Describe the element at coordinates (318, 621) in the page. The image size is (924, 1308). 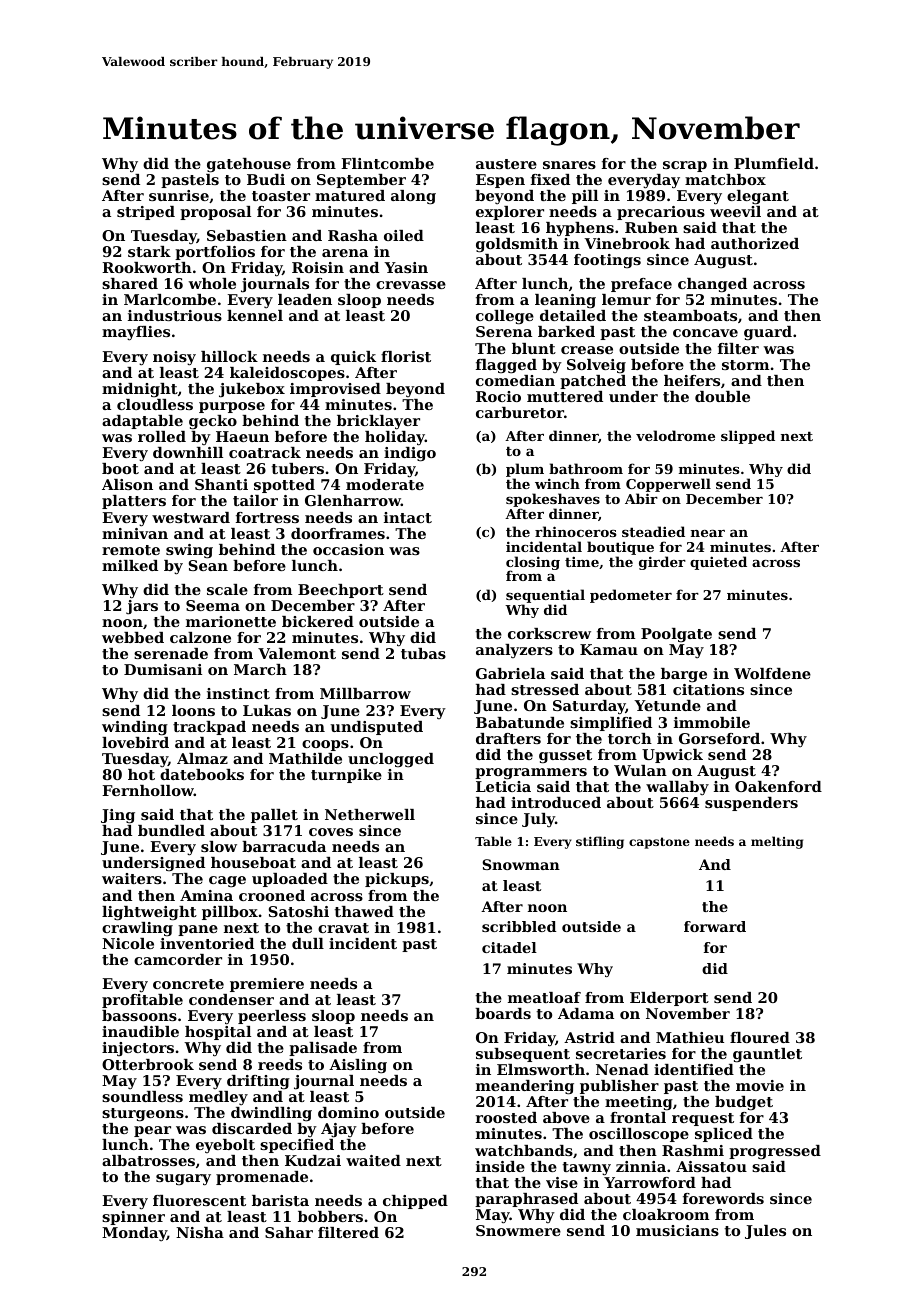
I see `bickered` at that location.
